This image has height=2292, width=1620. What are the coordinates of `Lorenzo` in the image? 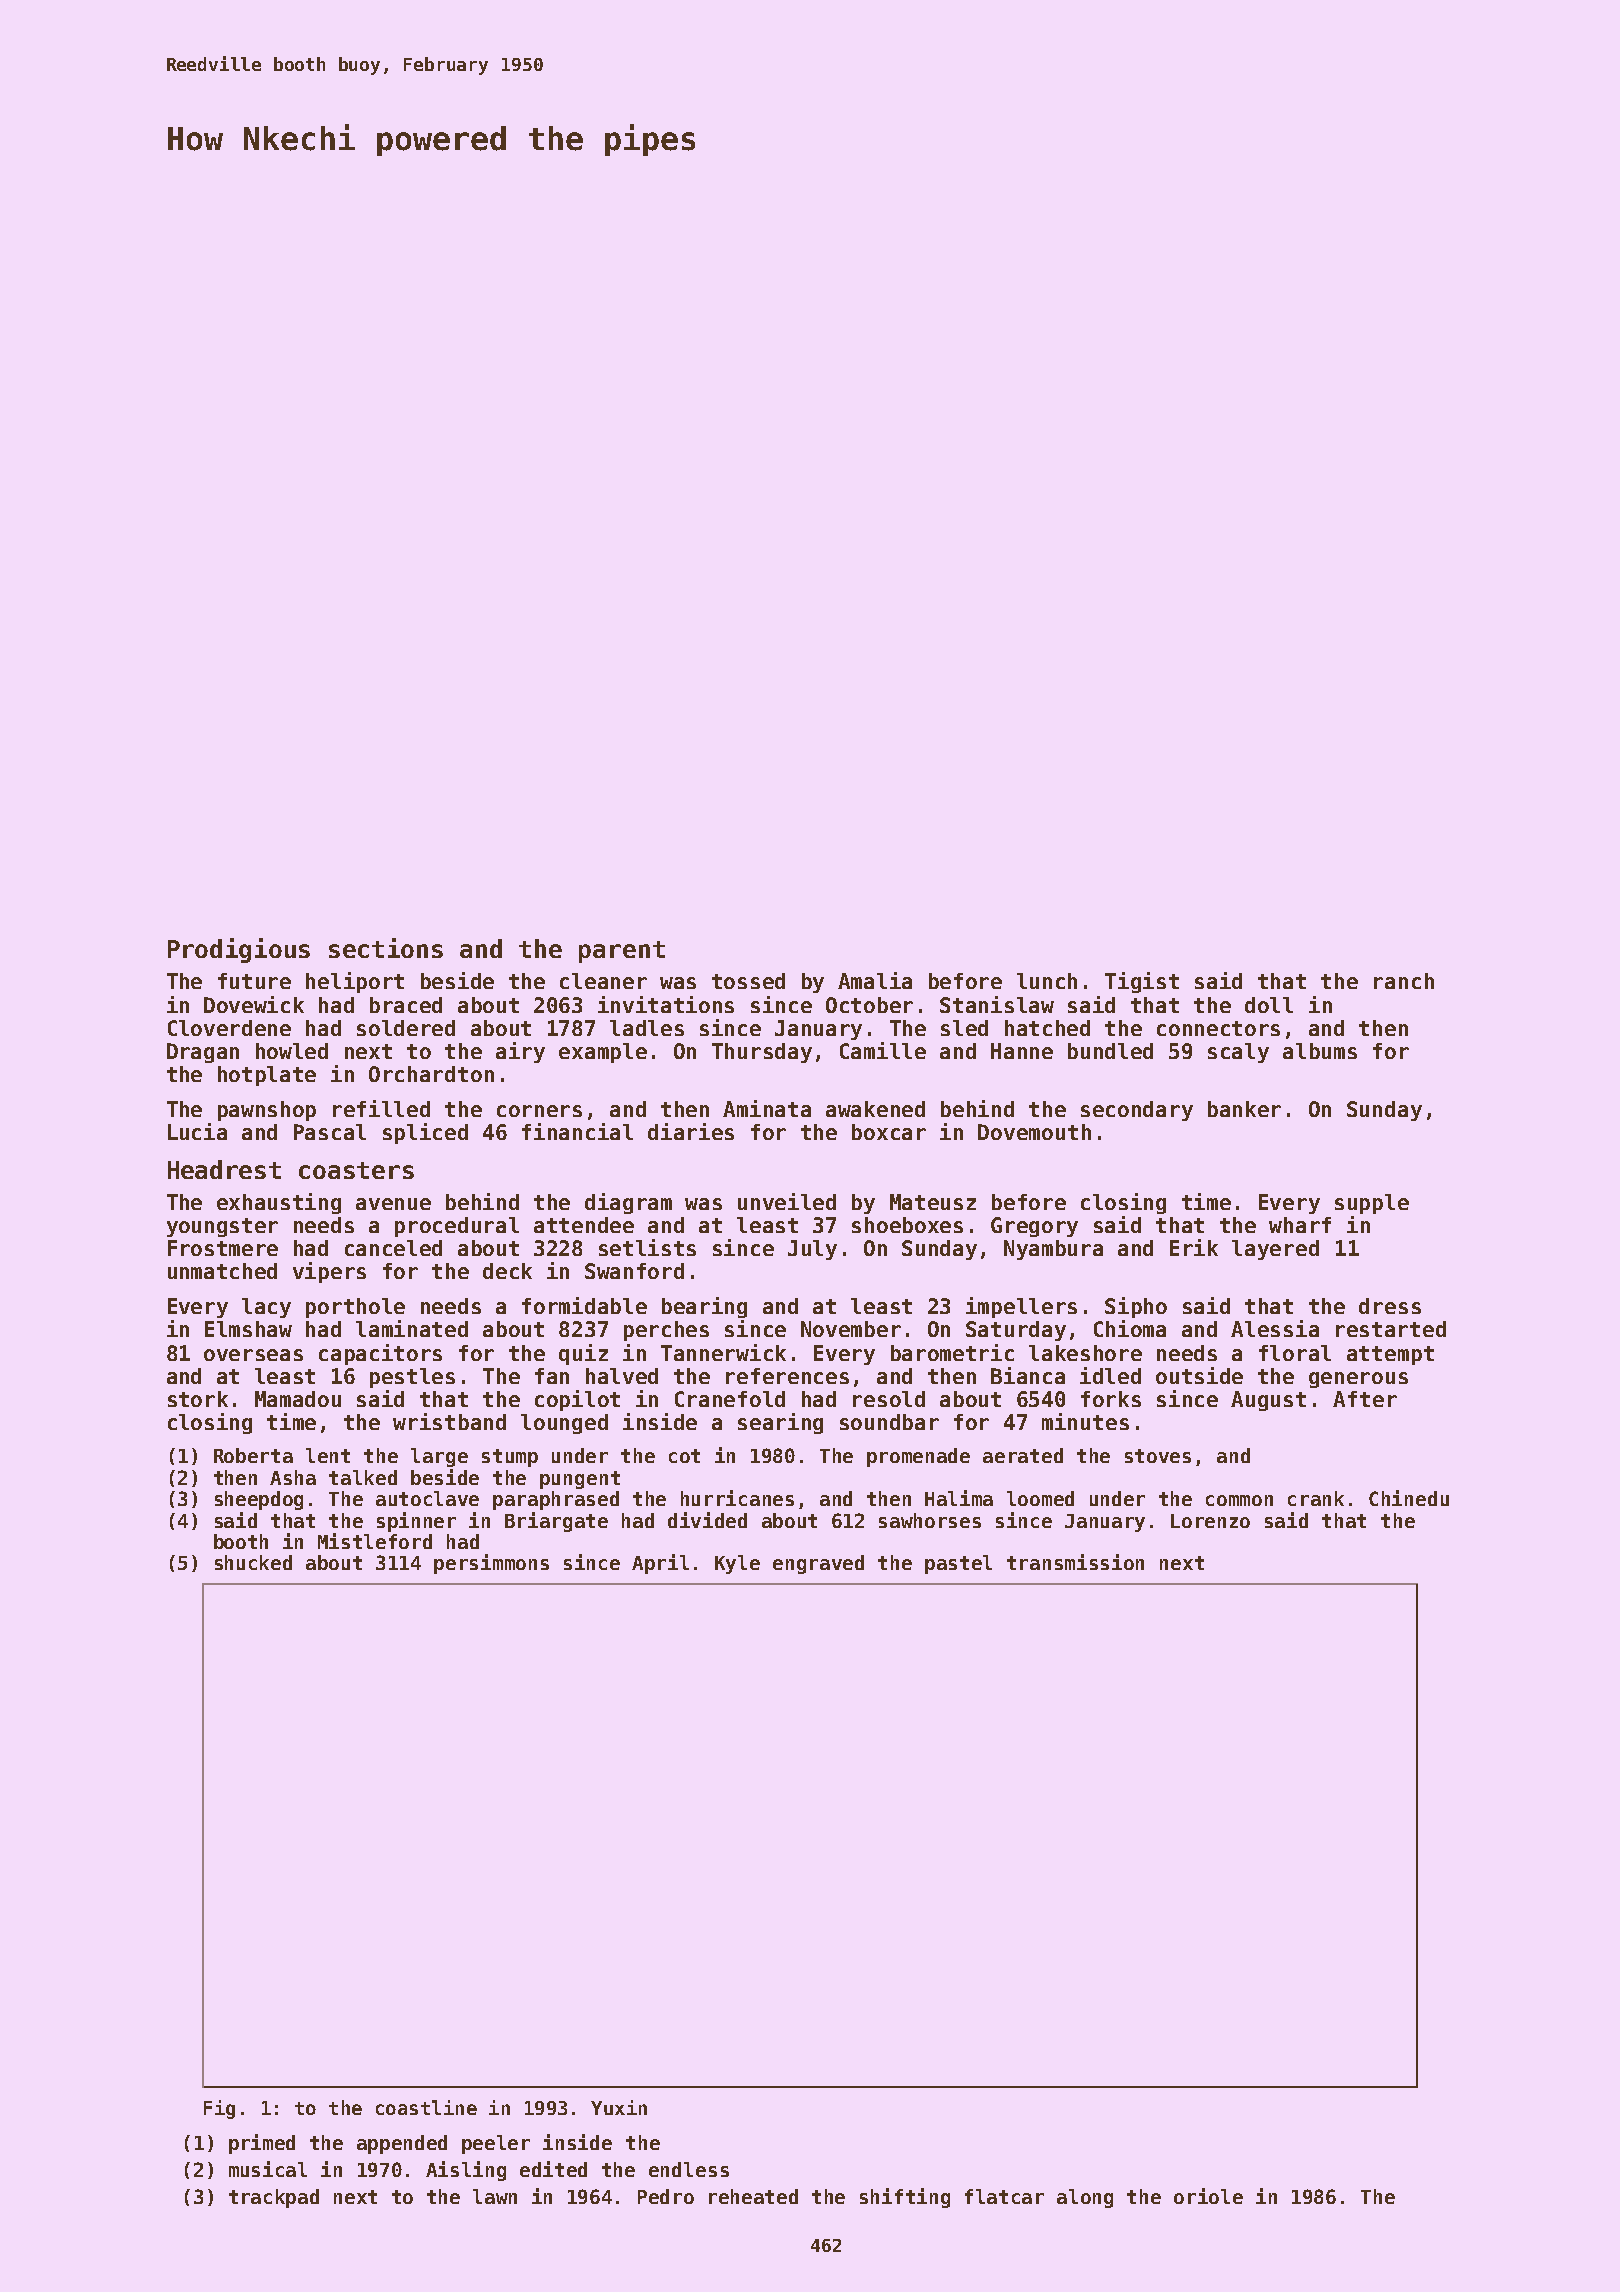 It's located at (1210, 1521).
